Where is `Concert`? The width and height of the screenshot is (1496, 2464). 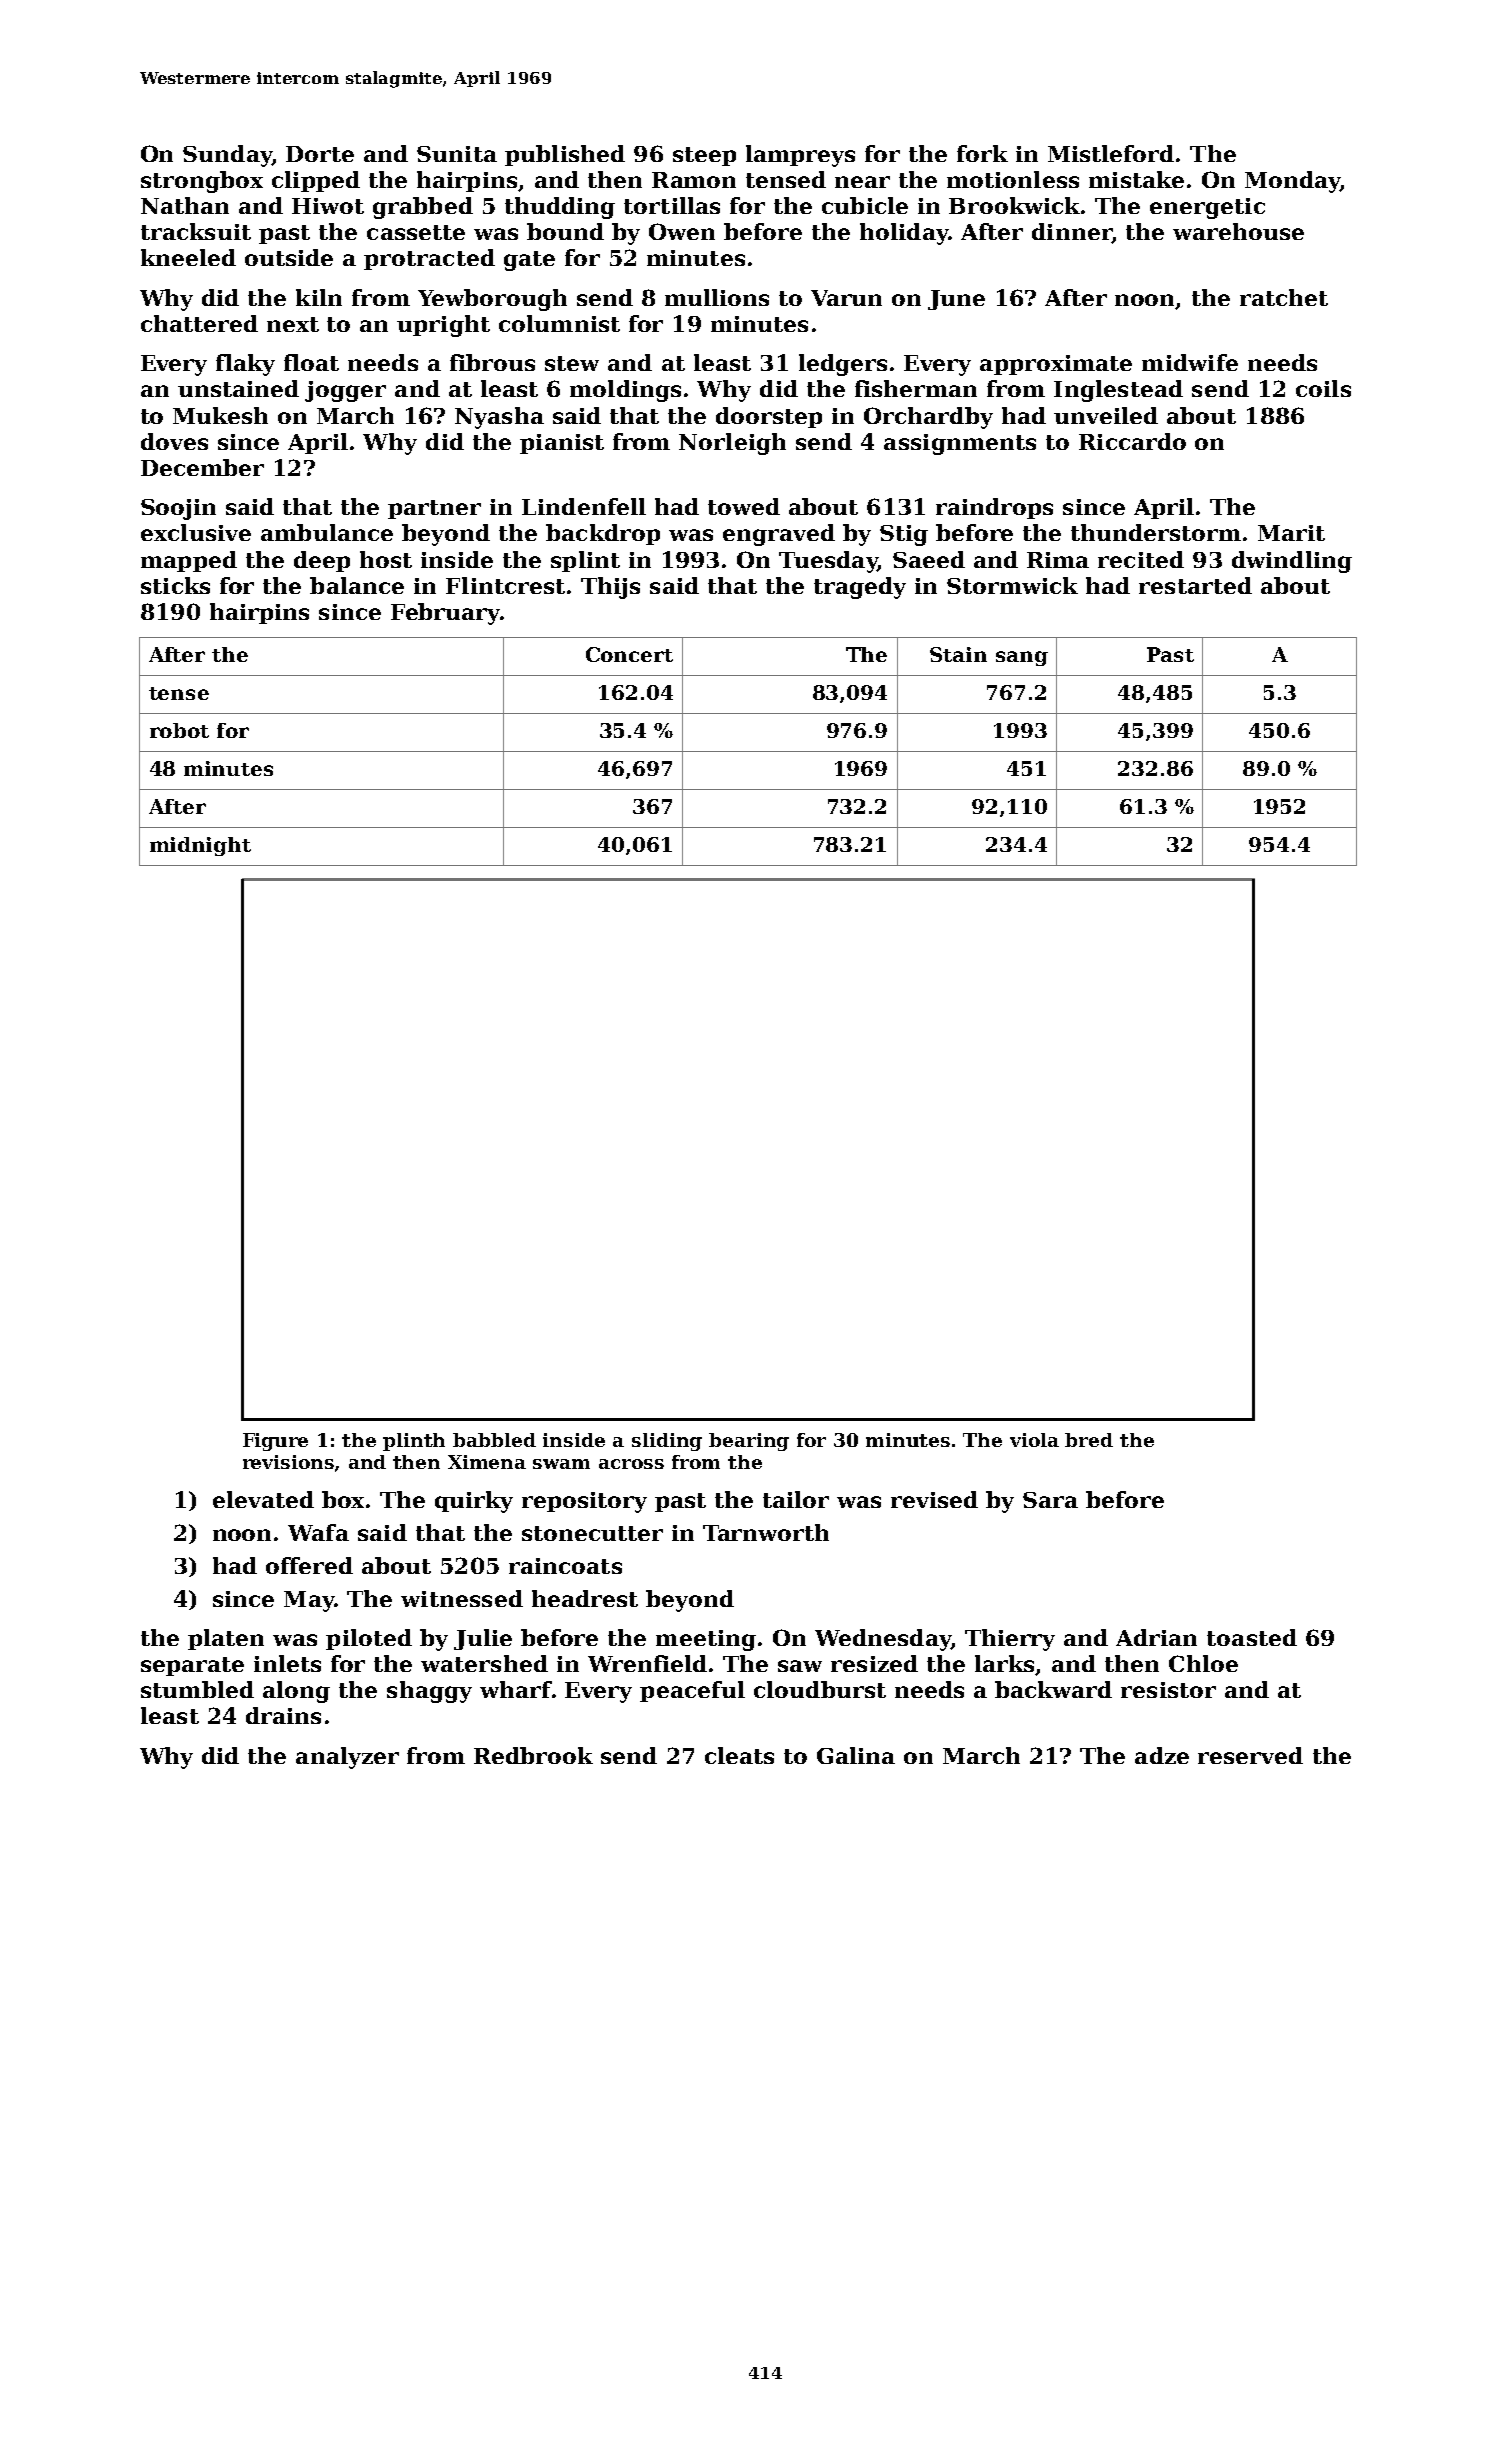 Concert is located at coordinates (629, 654).
